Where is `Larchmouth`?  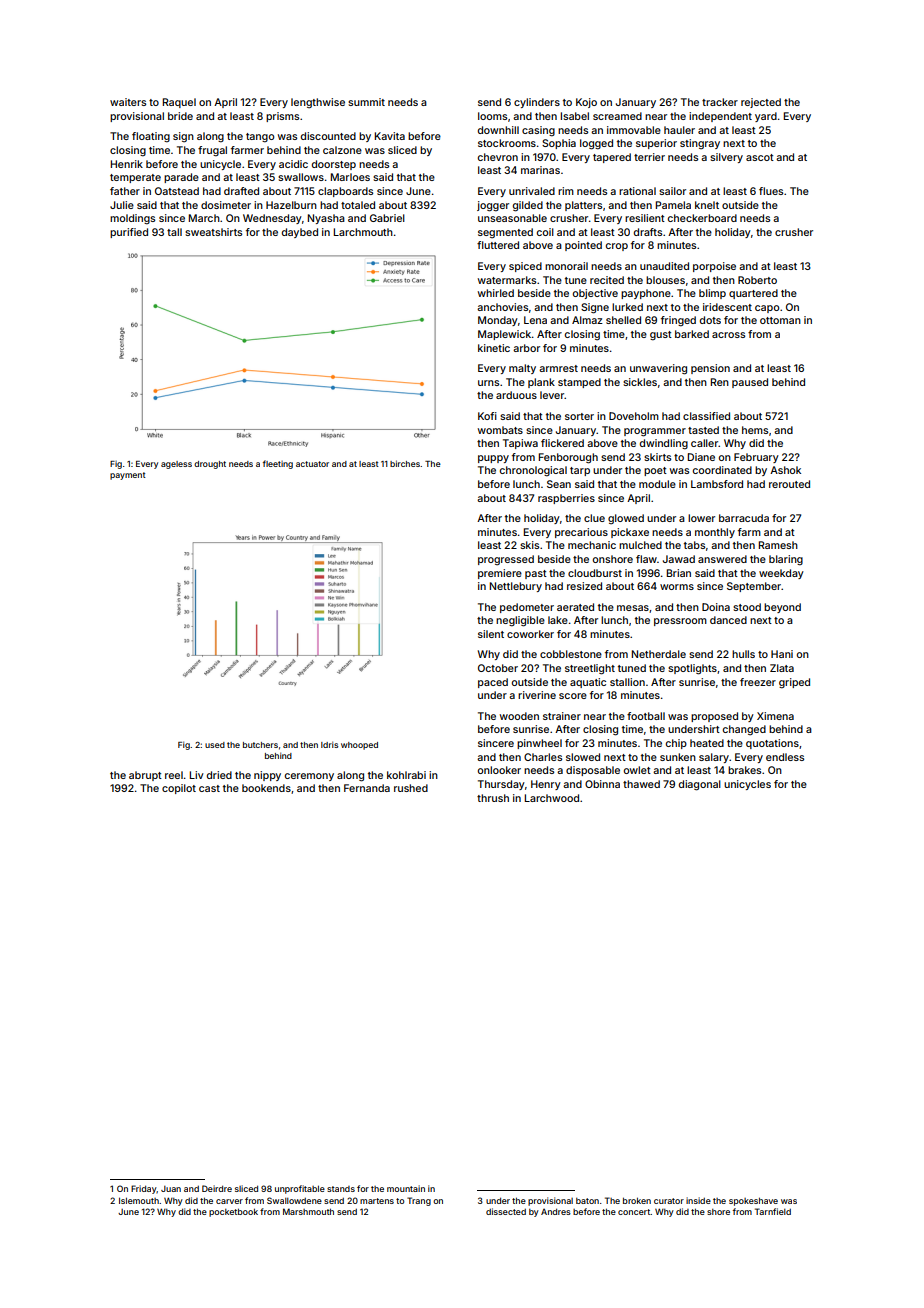
Larchmouth is located at coordinates (363, 232).
